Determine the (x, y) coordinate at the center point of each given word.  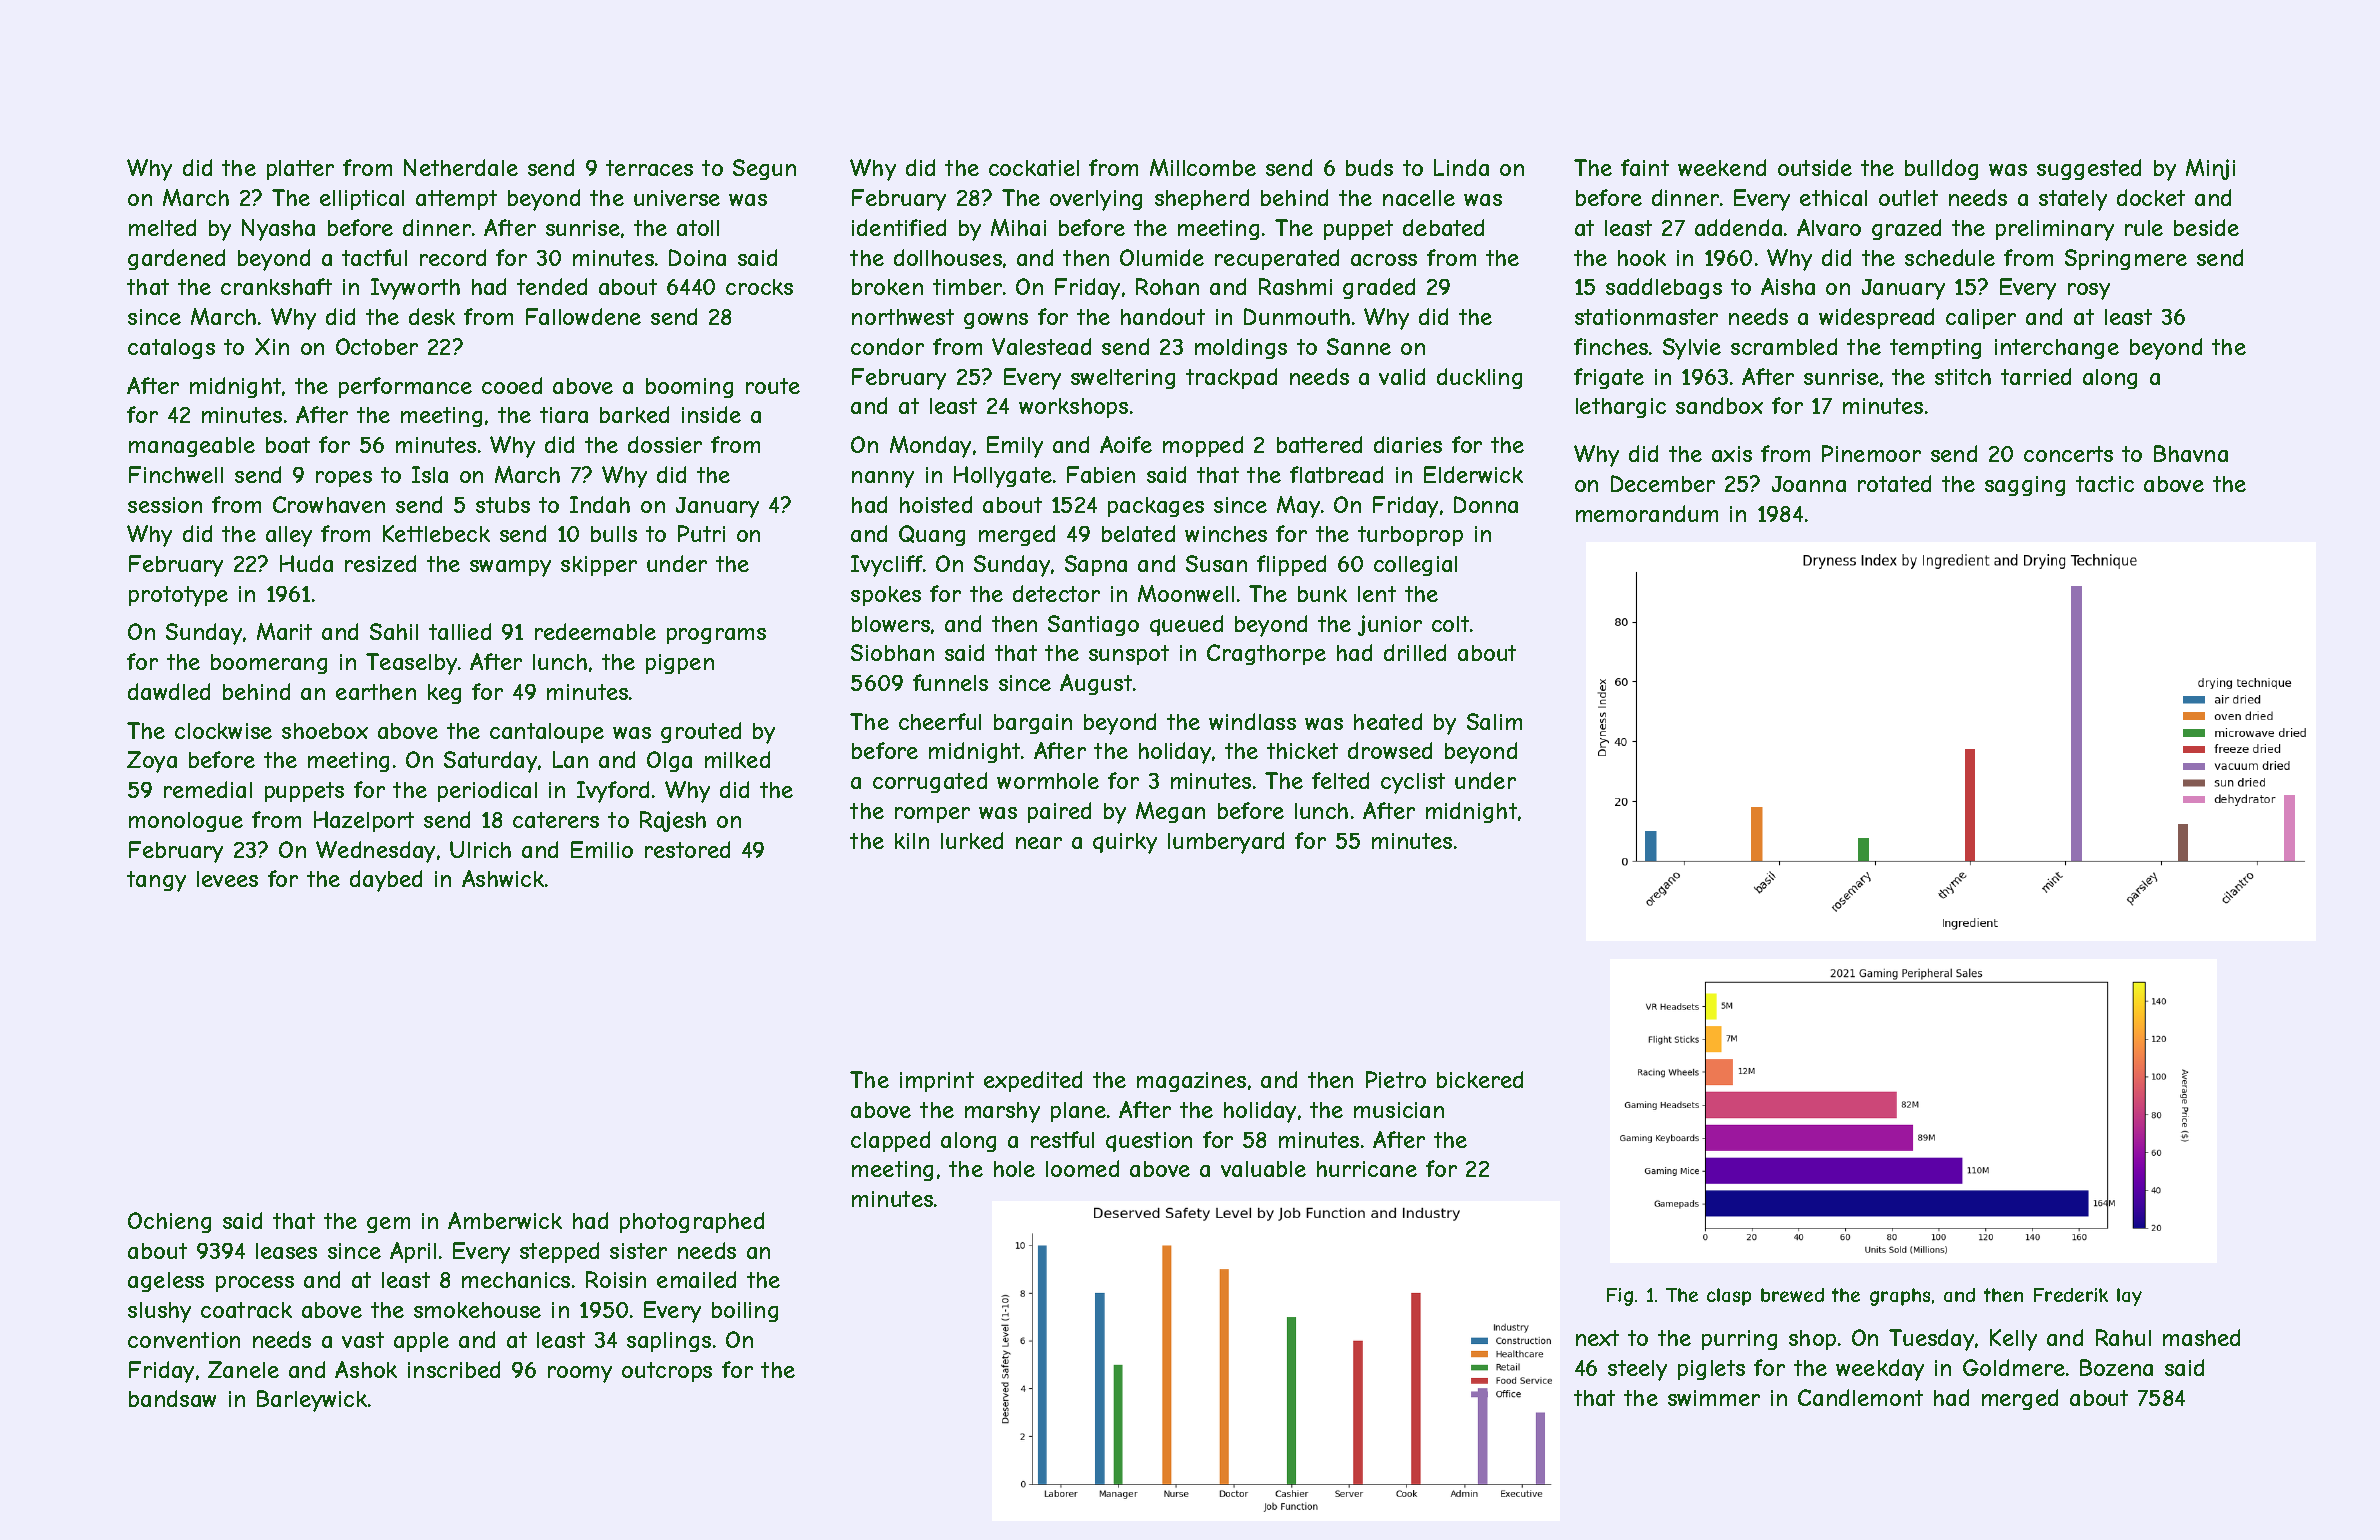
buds (1369, 167)
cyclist (1413, 783)
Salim (1494, 721)
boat (288, 445)
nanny (883, 479)
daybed (386, 881)
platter (300, 170)
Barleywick (312, 1401)
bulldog (1941, 169)
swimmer (1714, 1398)
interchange (2057, 349)
